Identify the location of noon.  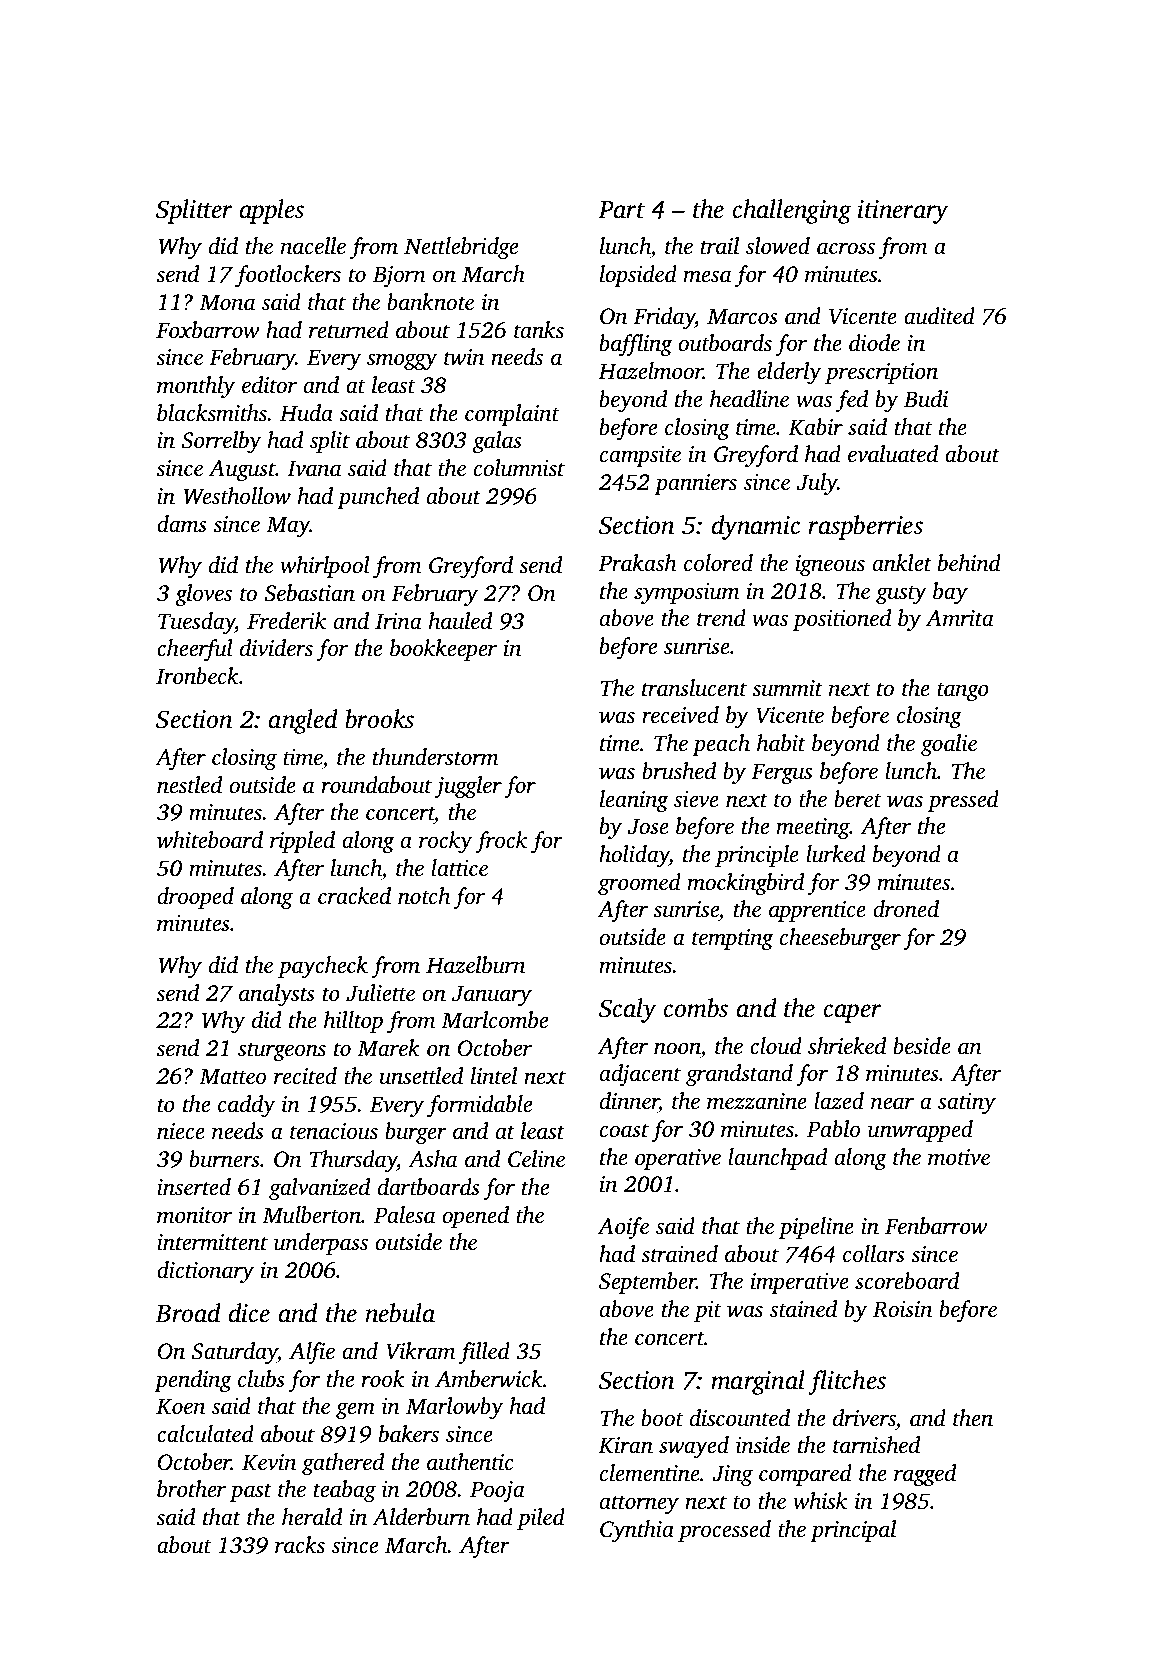
(677, 1048).
